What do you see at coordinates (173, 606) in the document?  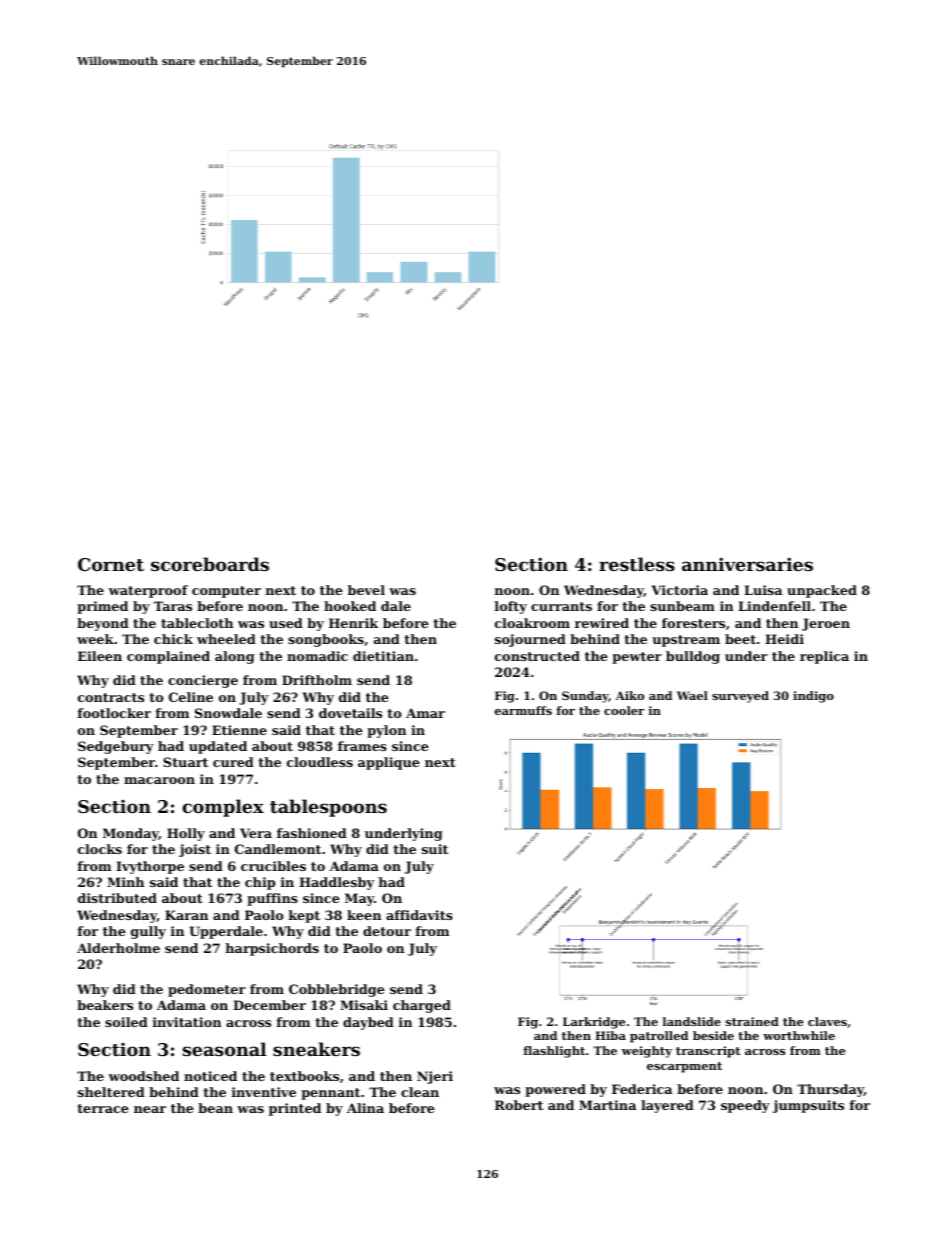 I see `Taras` at bounding box center [173, 606].
